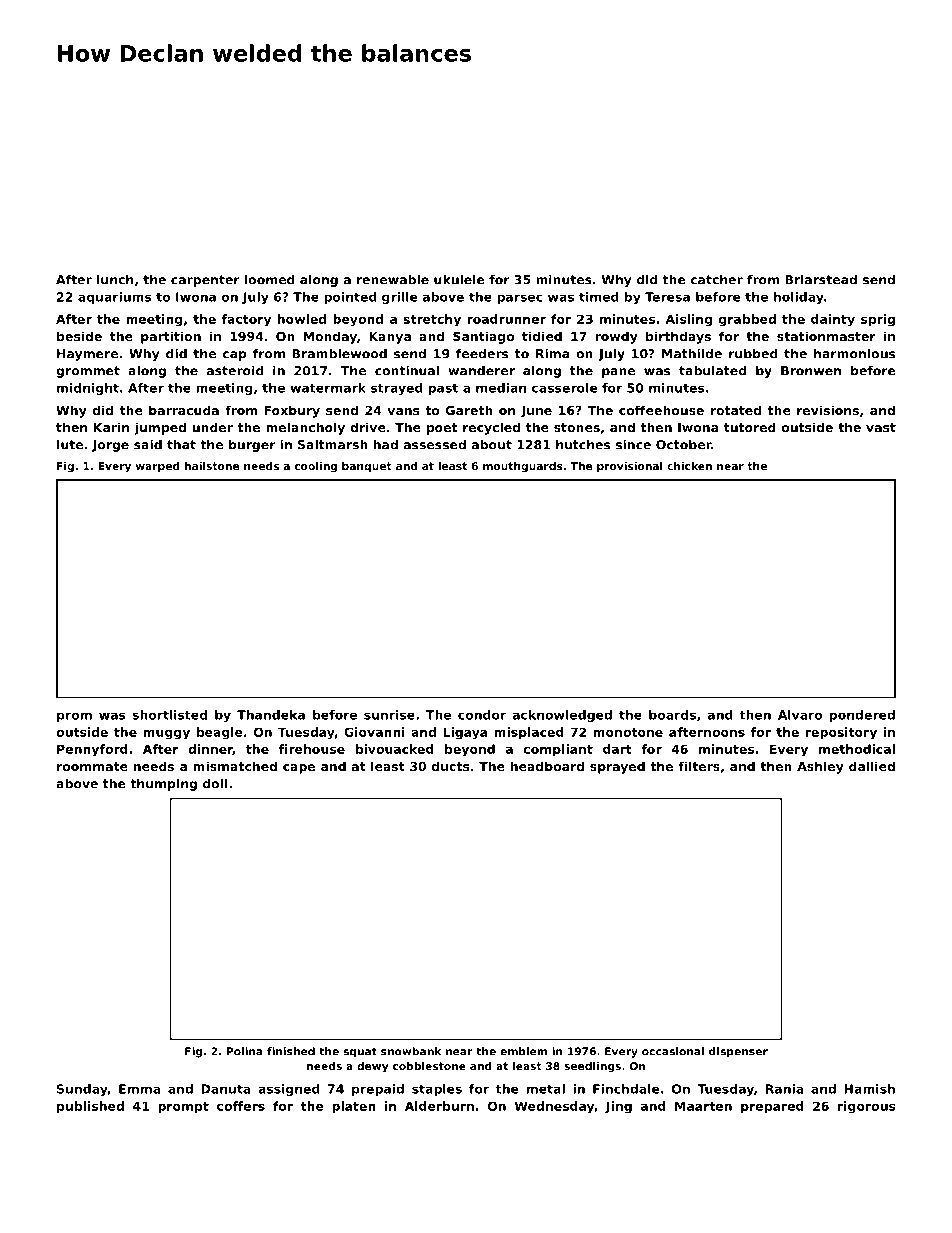  Describe the element at coordinates (378, 1090) in the image. I see `prepaid` at that location.
